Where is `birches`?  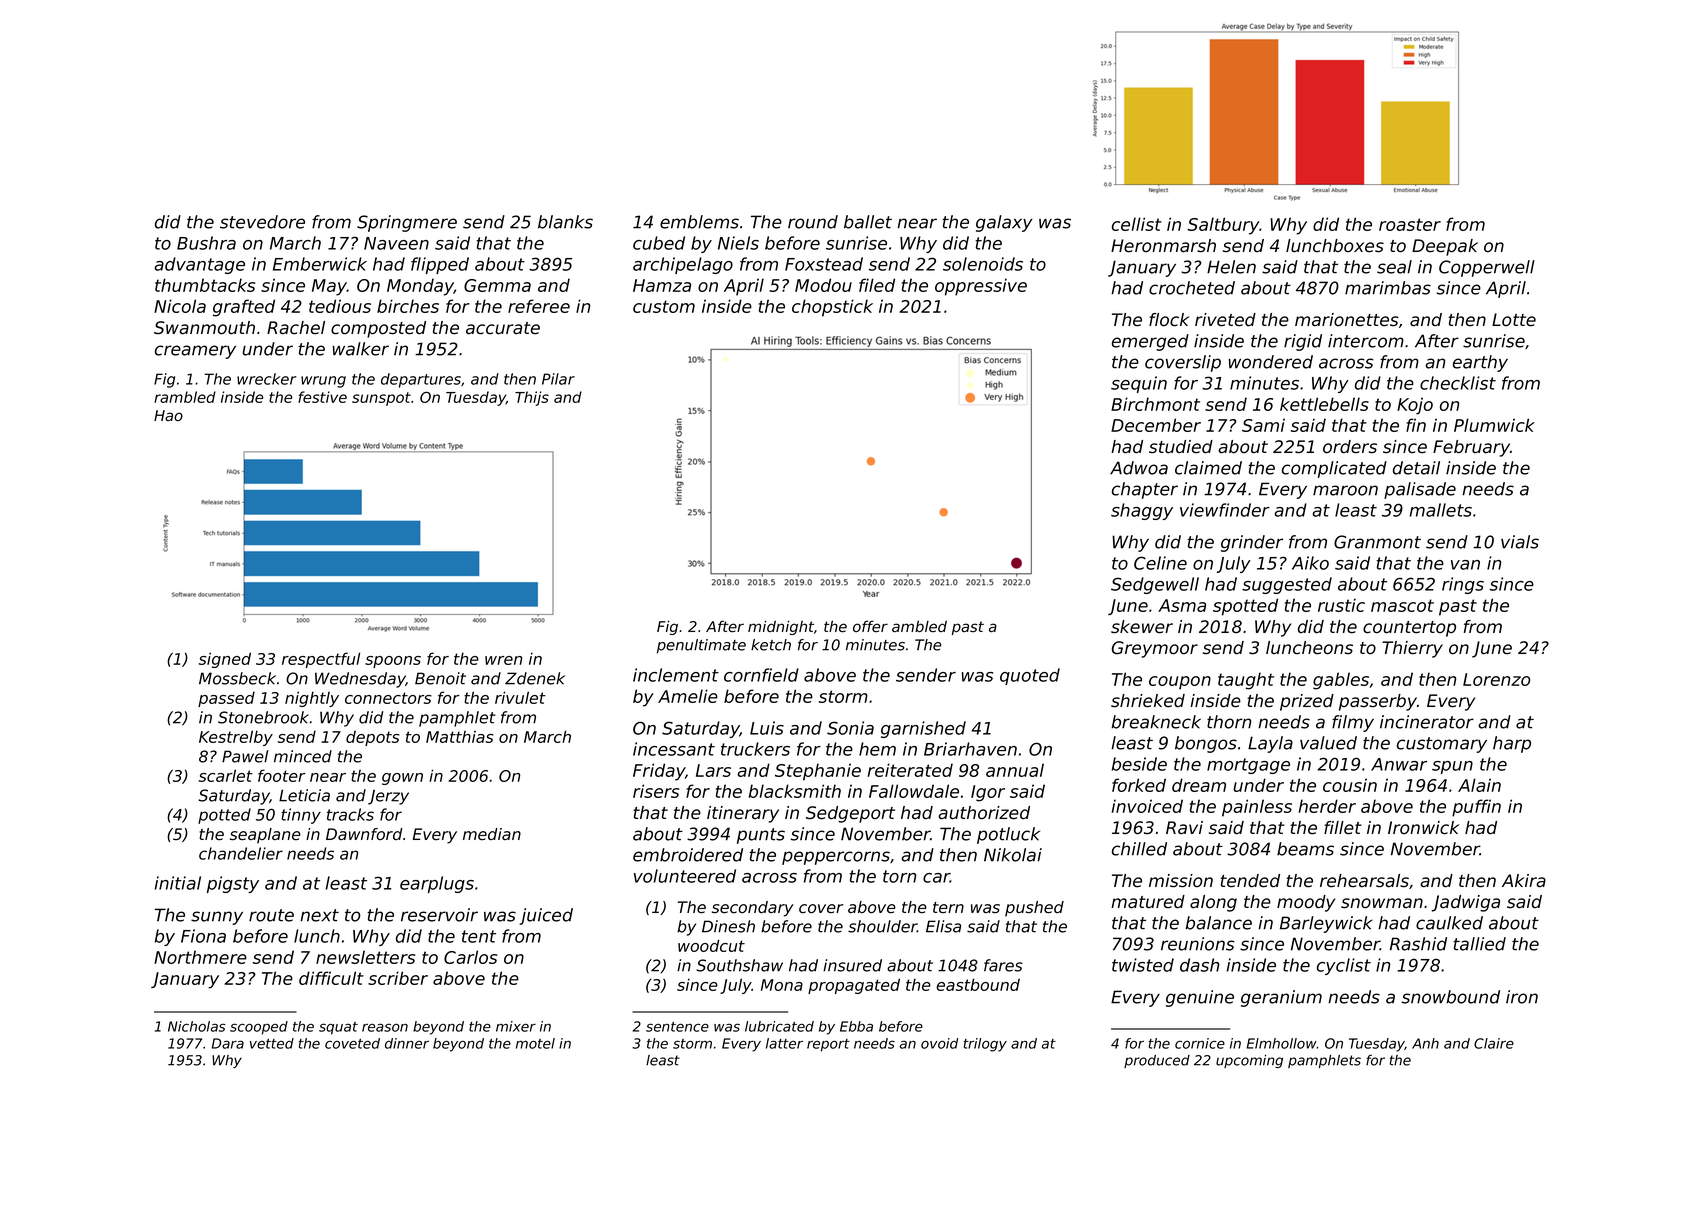 birches is located at coordinates (408, 306).
